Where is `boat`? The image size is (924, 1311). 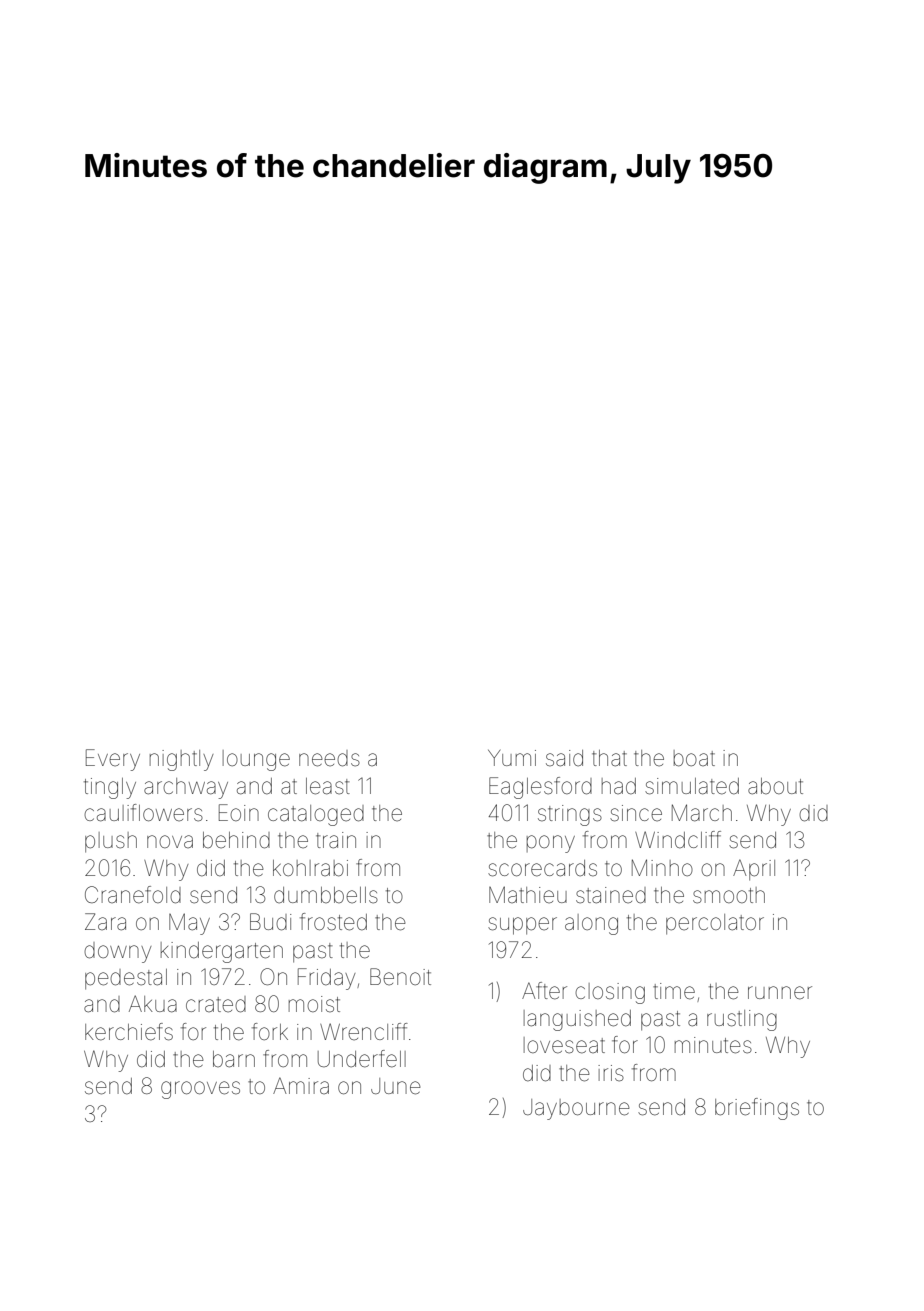
boat is located at coordinates (694, 758).
